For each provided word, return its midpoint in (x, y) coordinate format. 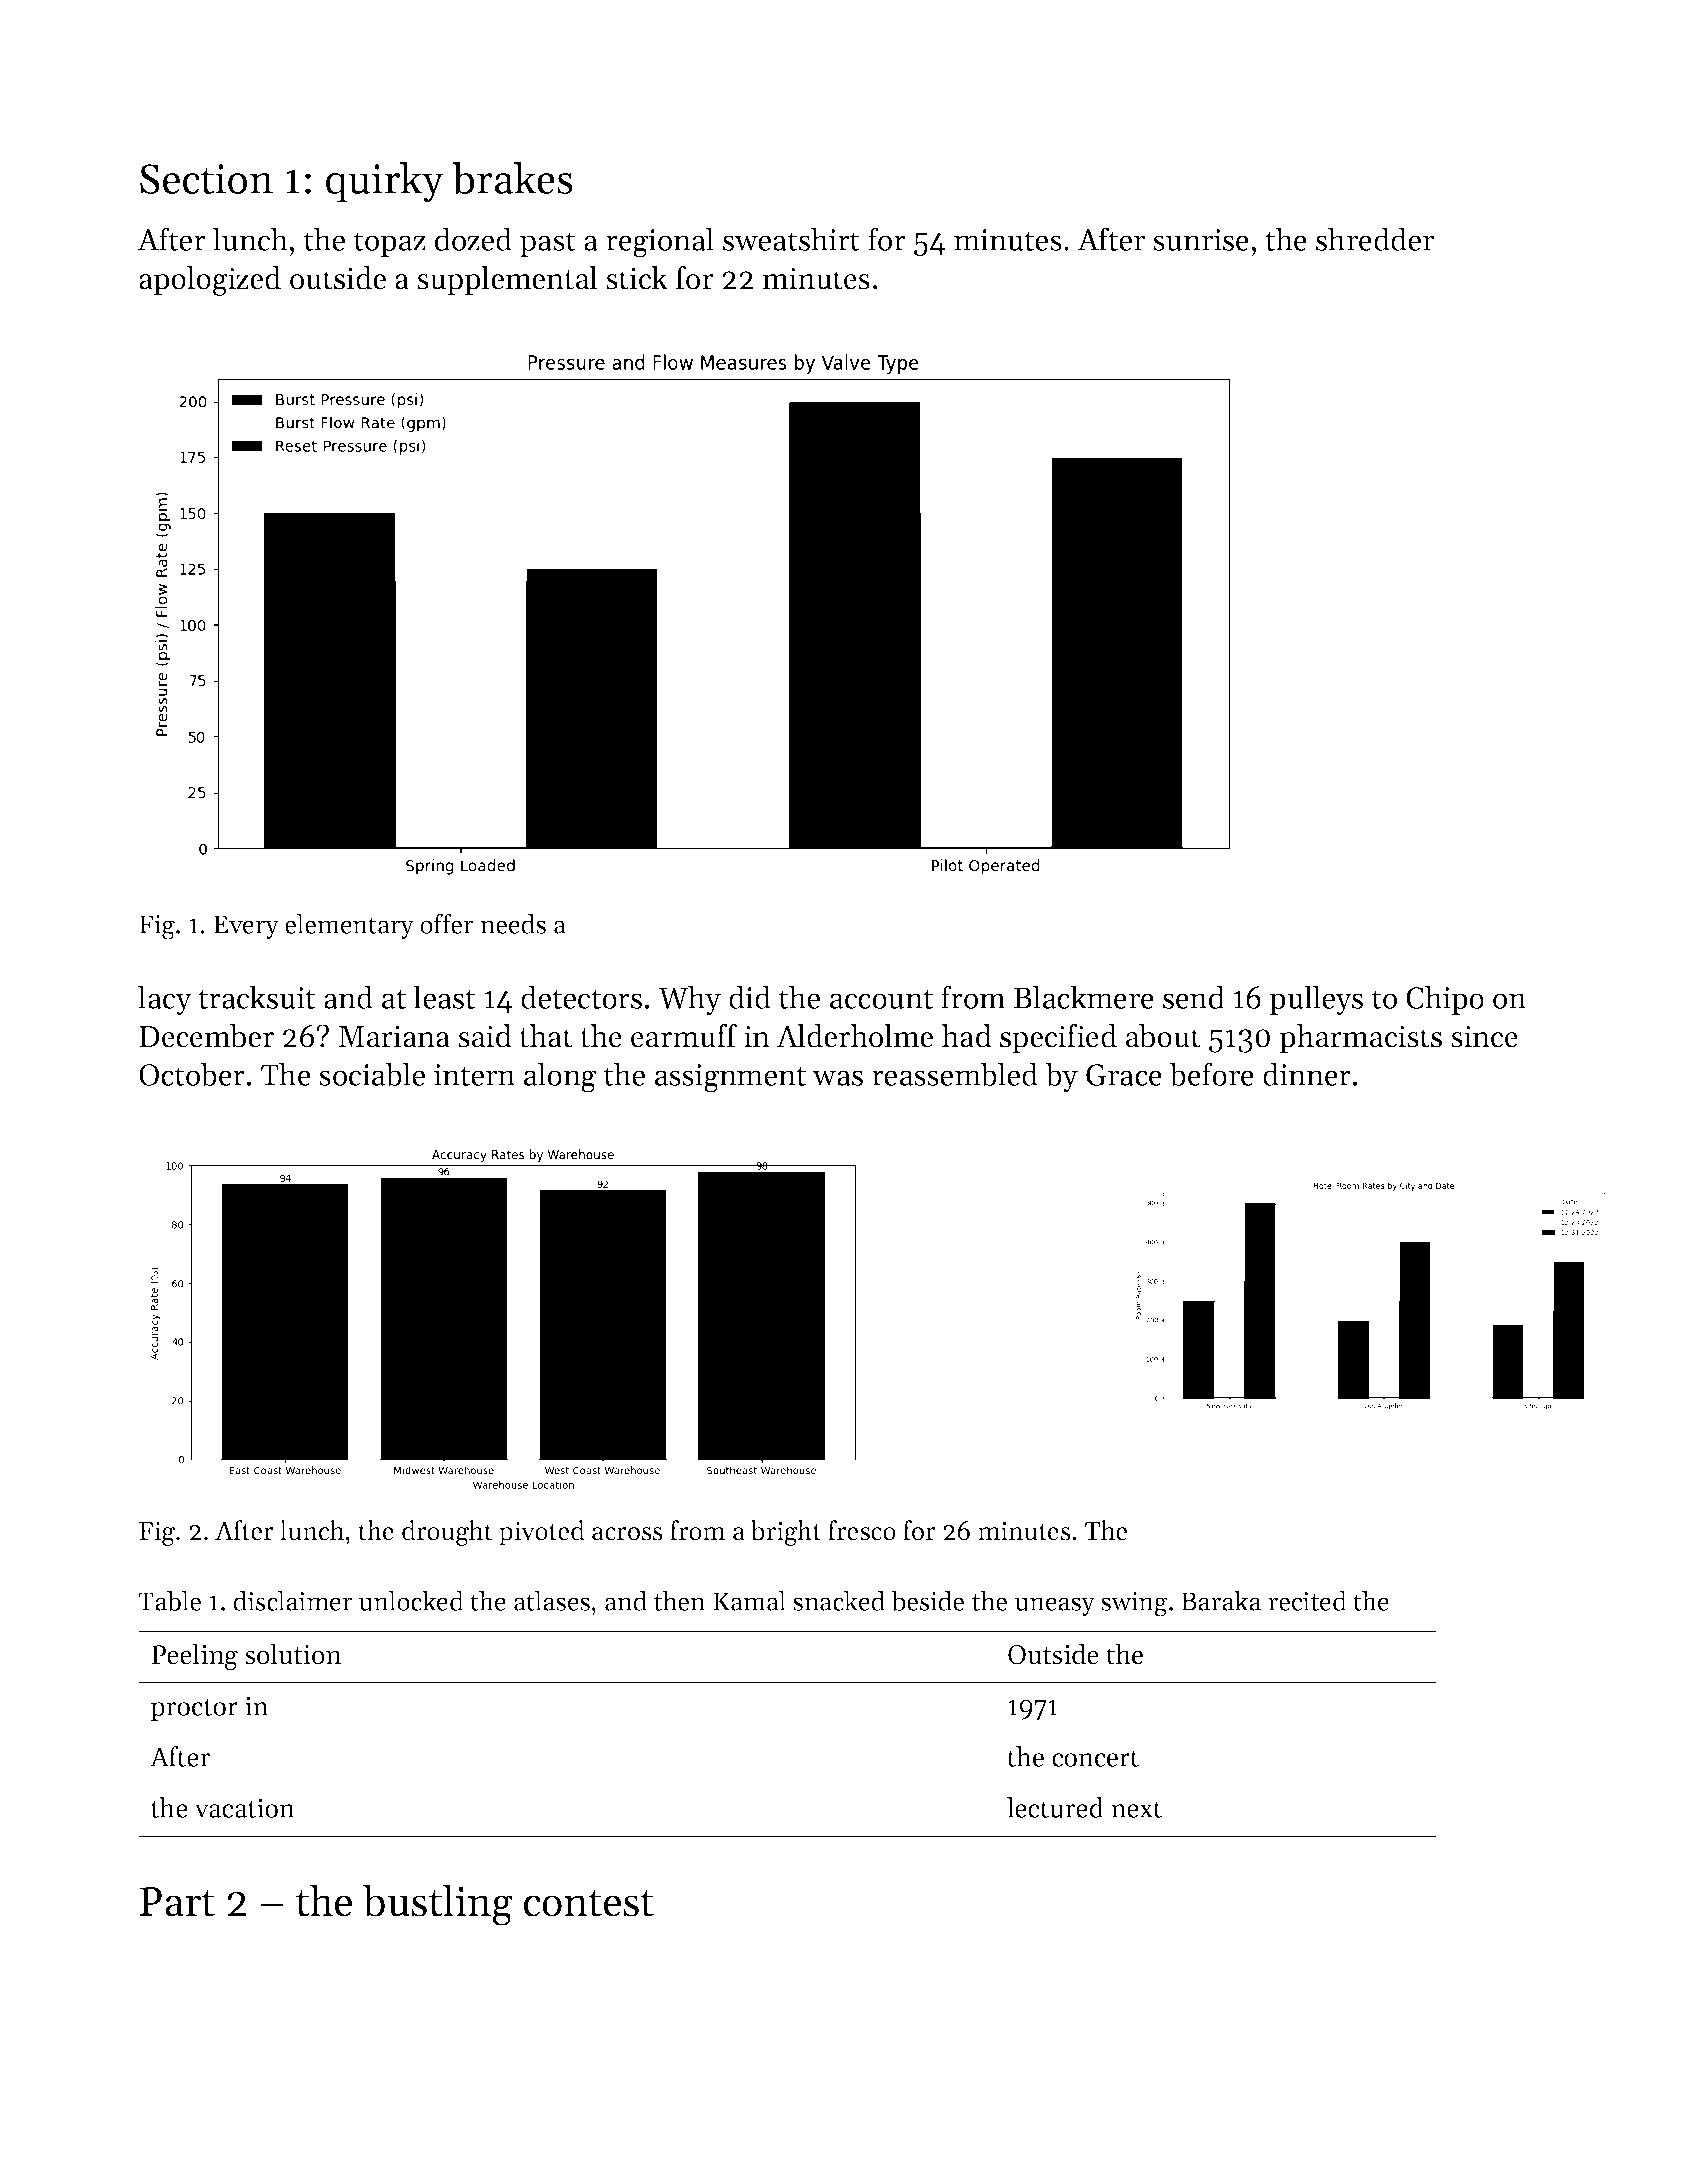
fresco (862, 1530)
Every (246, 927)
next (1136, 1809)
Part (177, 1902)
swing (1134, 1604)
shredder (1375, 239)
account (881, 999)
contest (589, 1903)
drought (447, 1533)
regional (660, 242)
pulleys (1316, 1000)
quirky (385, 182)
